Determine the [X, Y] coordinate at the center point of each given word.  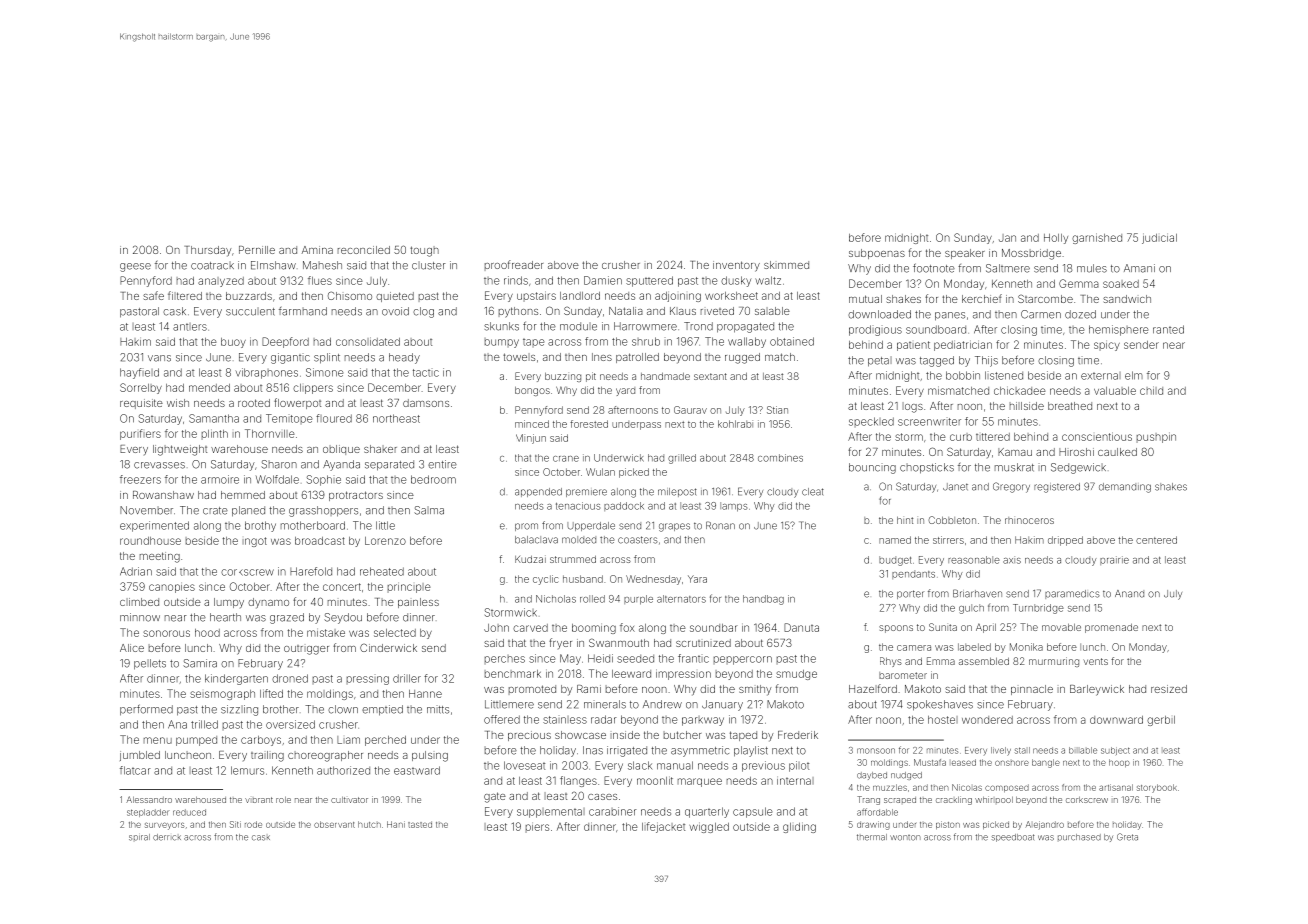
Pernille [257, 250]
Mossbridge [1031, 254]
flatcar [135, 770]
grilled [682, 459]
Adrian [136, 571]
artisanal [1116, 787]
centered [1156, 540]
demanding [1125, 488]
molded [579, 540]
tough [424, 251]
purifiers [140, 434]
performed [146, 710]
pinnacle [1032, 690]
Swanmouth [619, 642]
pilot [799, 766]
